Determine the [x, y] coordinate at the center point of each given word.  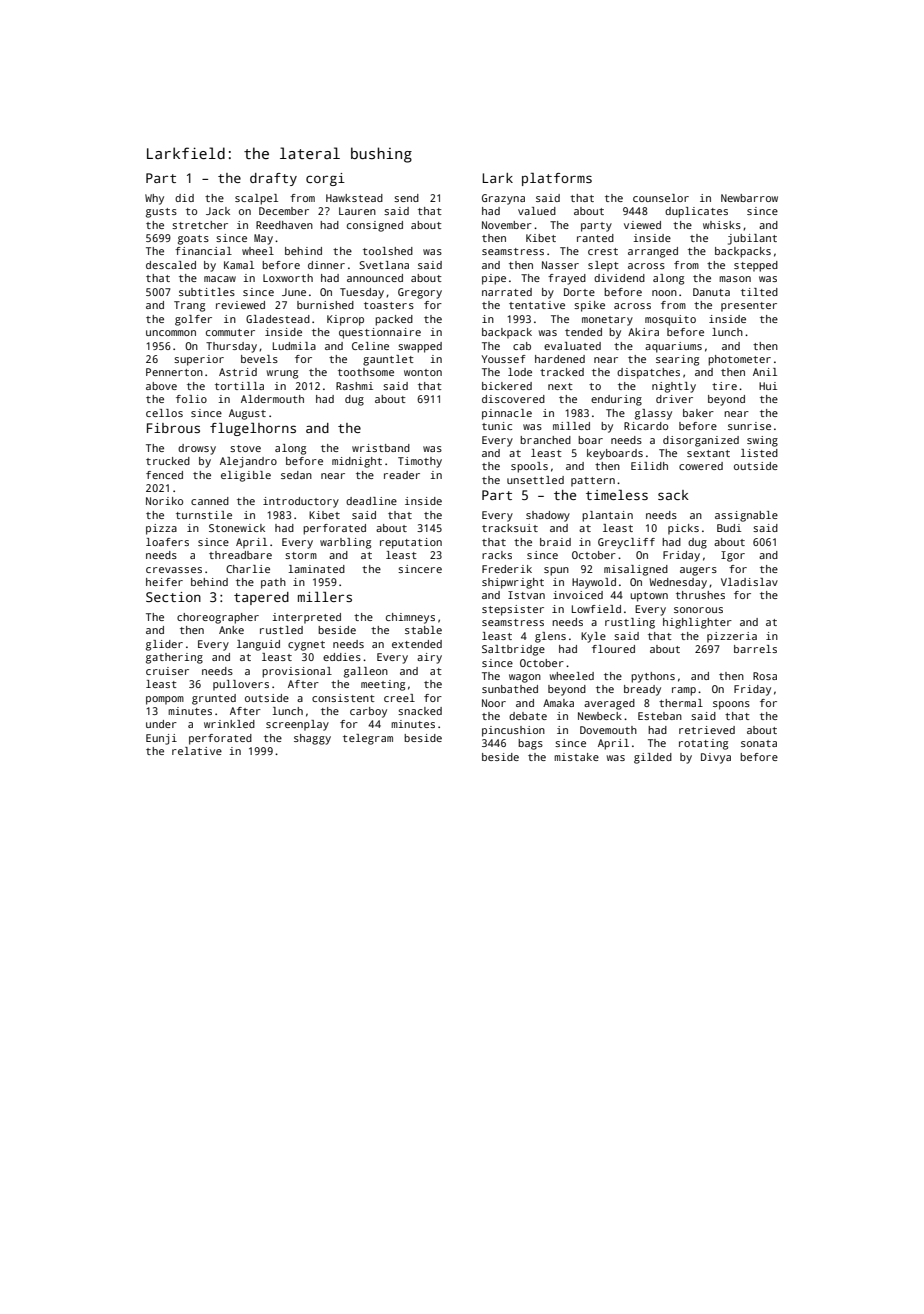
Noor [494, 703]
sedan [296, 475]
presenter [749, 307]
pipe [494, 279]
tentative [537, 305]
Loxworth [288, 278]
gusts [161, 213]
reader [402, 475]
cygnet [306, 646]
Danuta [711, 292]
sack [673, 495]
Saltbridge [513, 650]
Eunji [161, 739]
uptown [649, 597]
